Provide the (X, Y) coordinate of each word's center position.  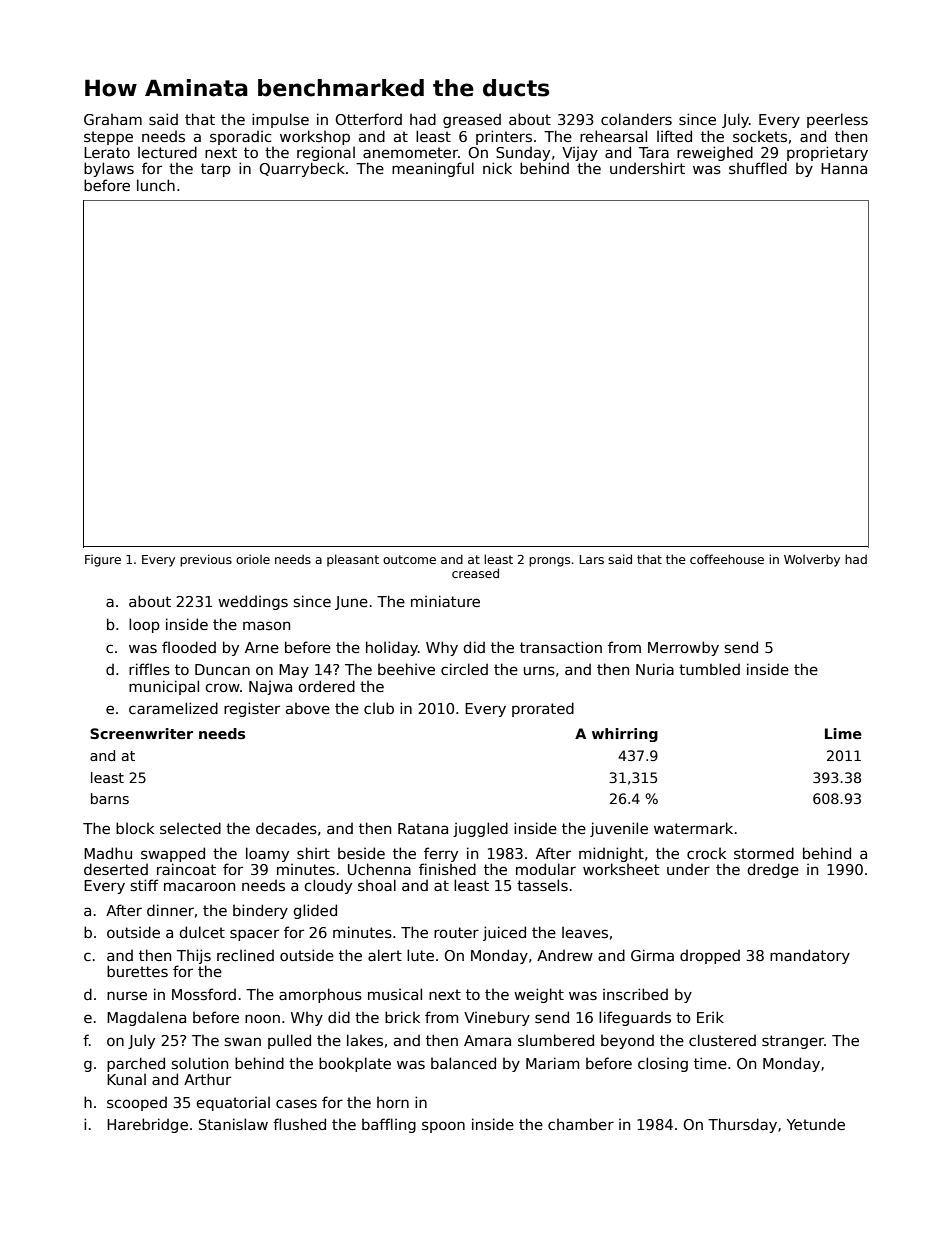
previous (206, 560)
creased (475, 573)
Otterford (368, 119)
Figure (103, 560)
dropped (710, 956)
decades (286, 828)
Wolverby (812, 560)
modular (546, 869)
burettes (137, 971)
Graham (113, 119)
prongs (549, 562)
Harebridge (147, 1125)
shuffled (758, 168)
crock (706, 853)
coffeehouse (727, 559)
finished (447, 869)
